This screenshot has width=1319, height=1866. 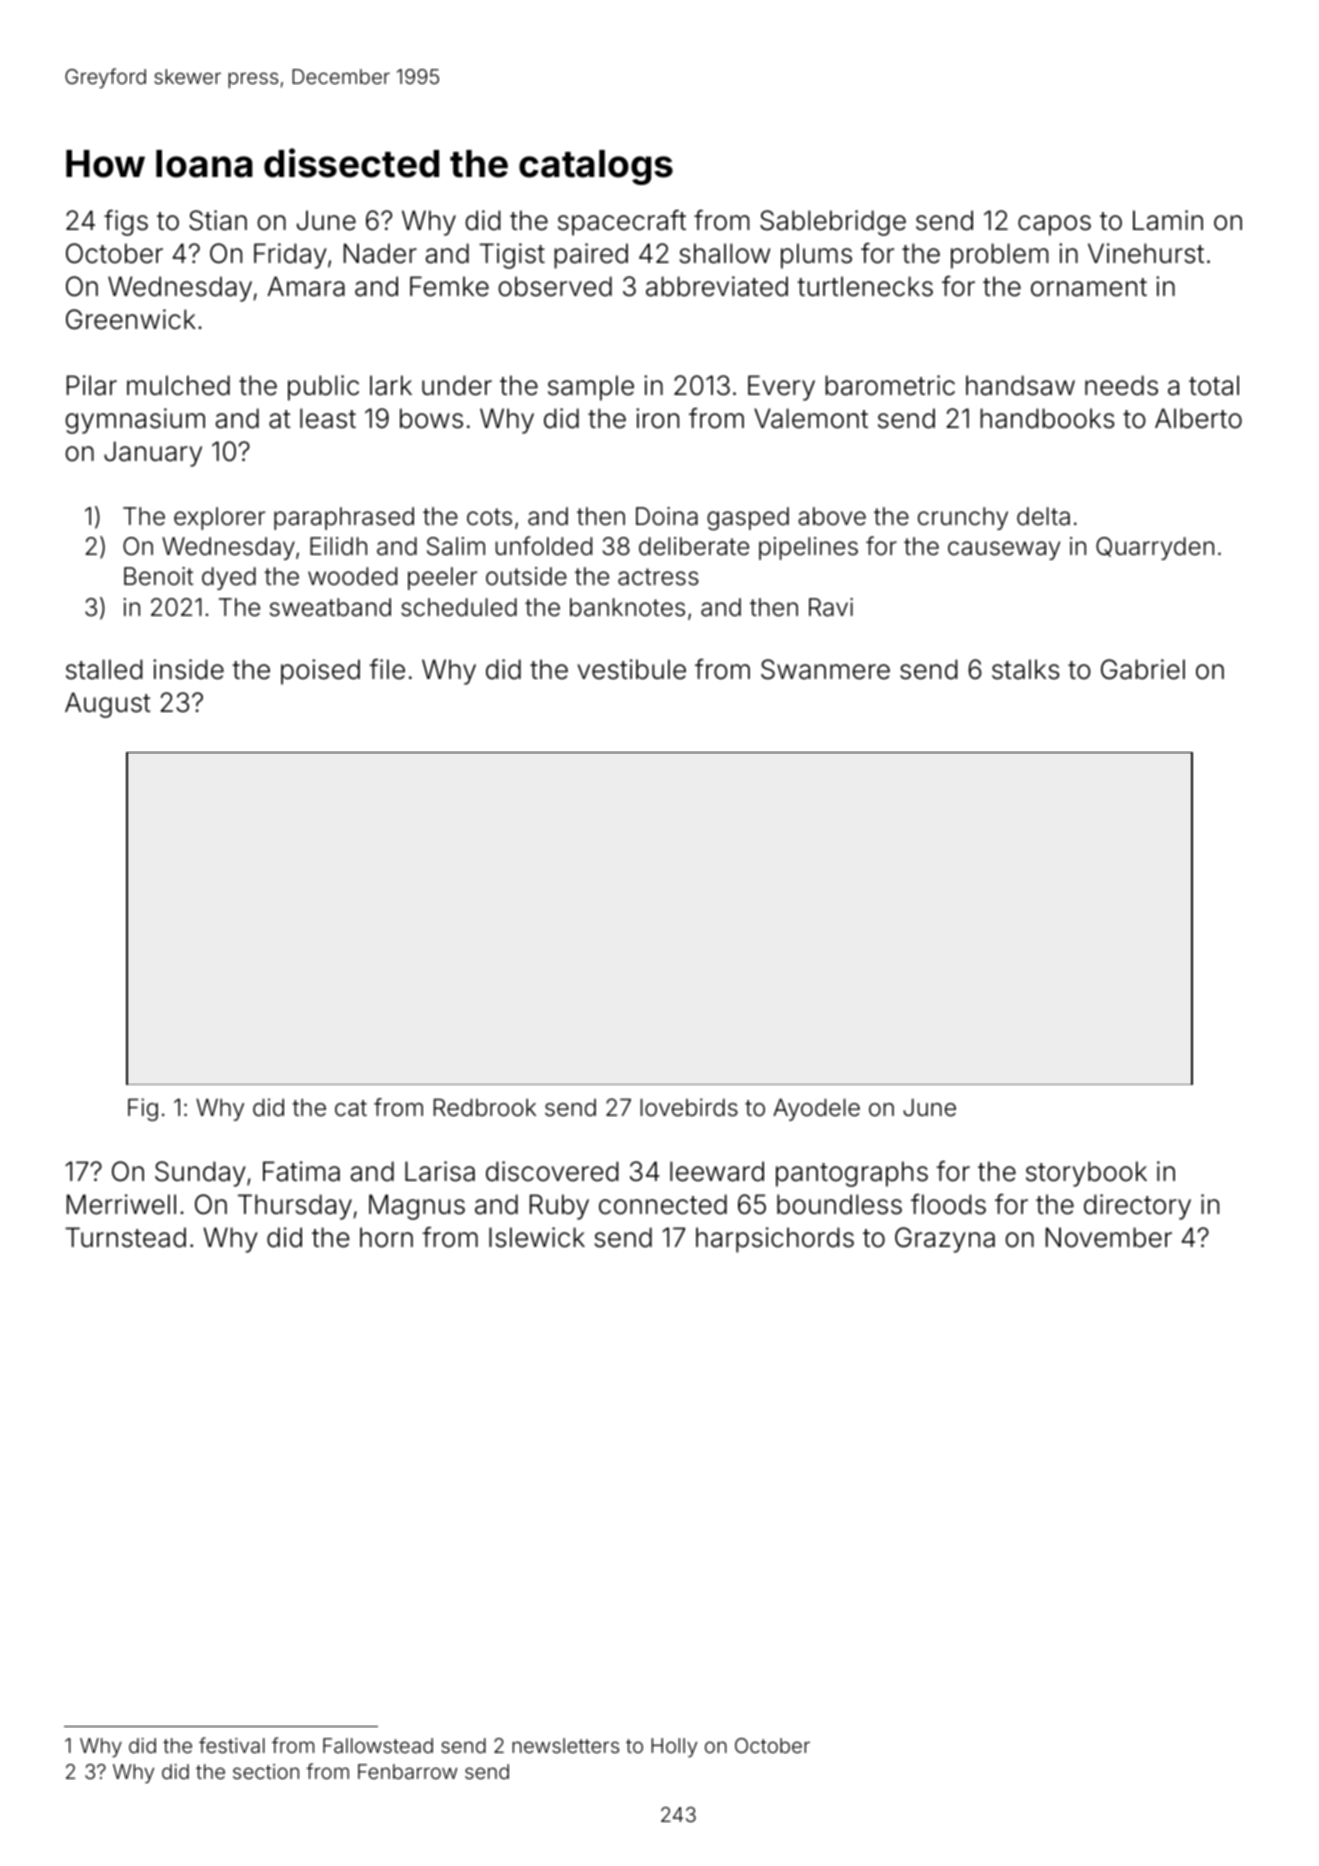 I want to click on figs, so click(x=126, y=223).
